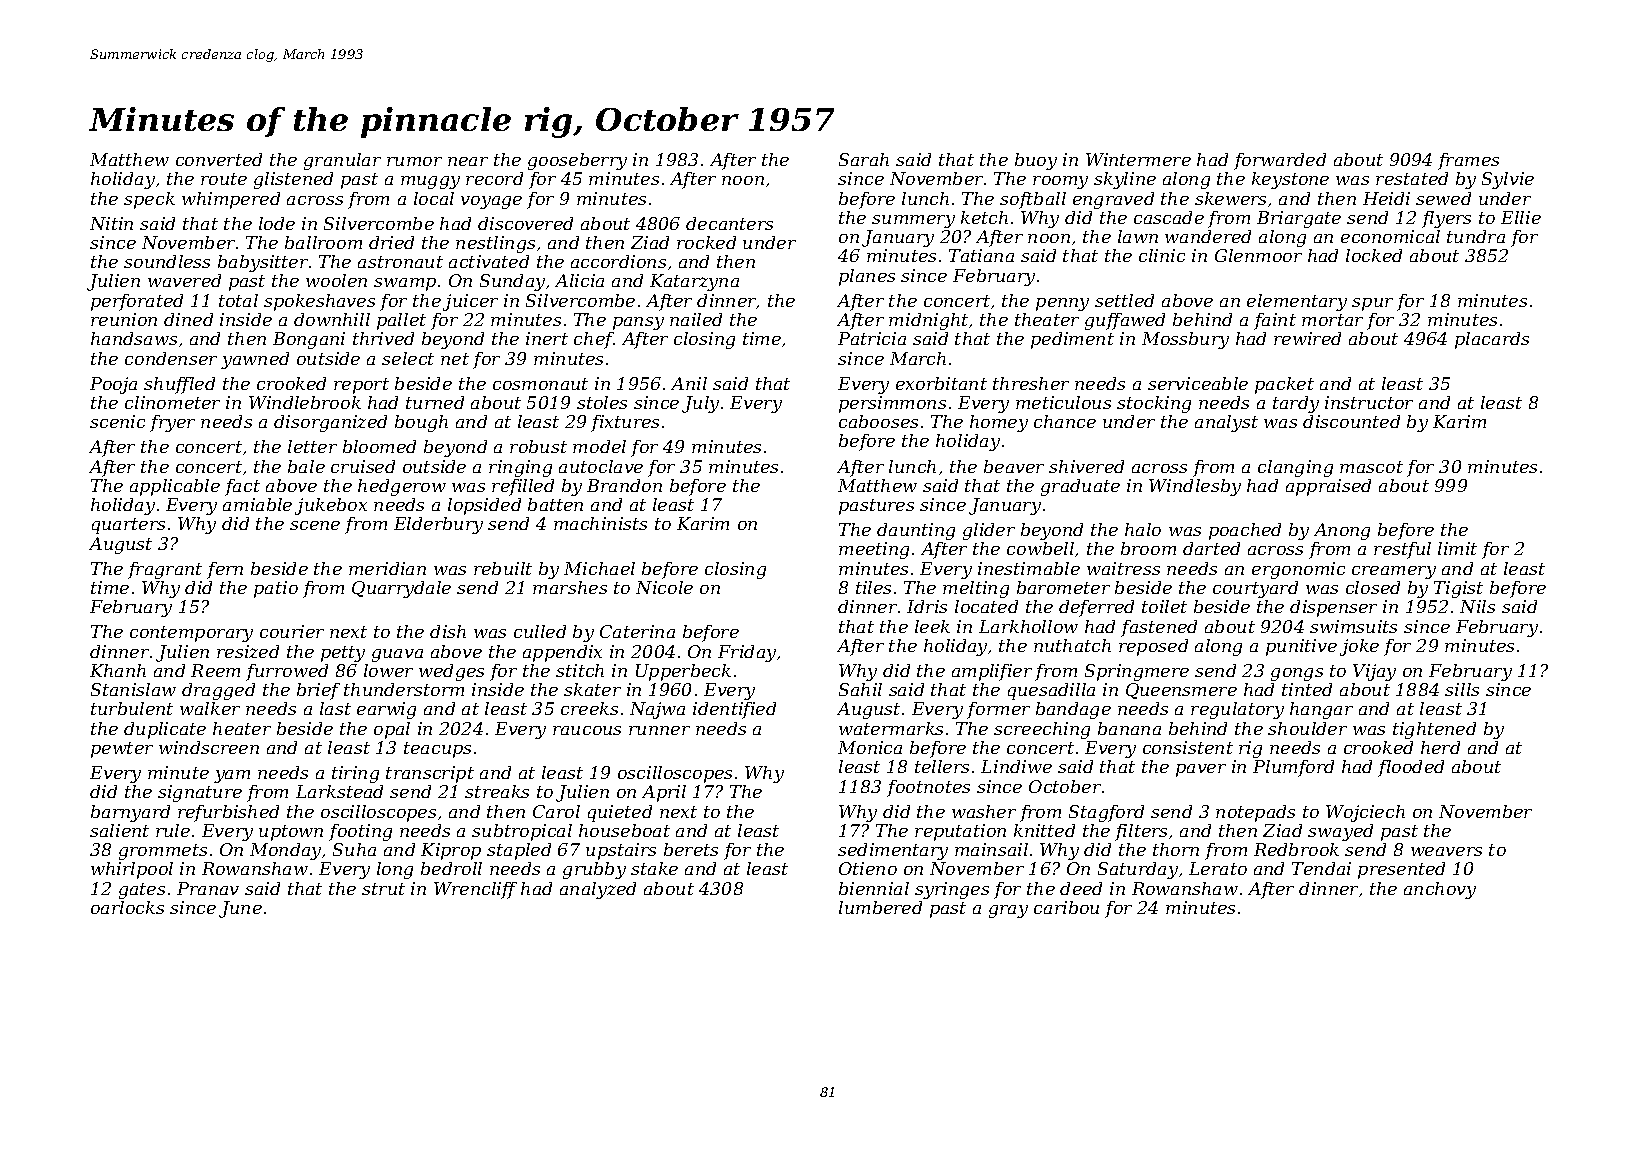 Image resolution: width=1640 pixels, height=1159 pixels. I want to click on Kiprop, so click(451, 851).
